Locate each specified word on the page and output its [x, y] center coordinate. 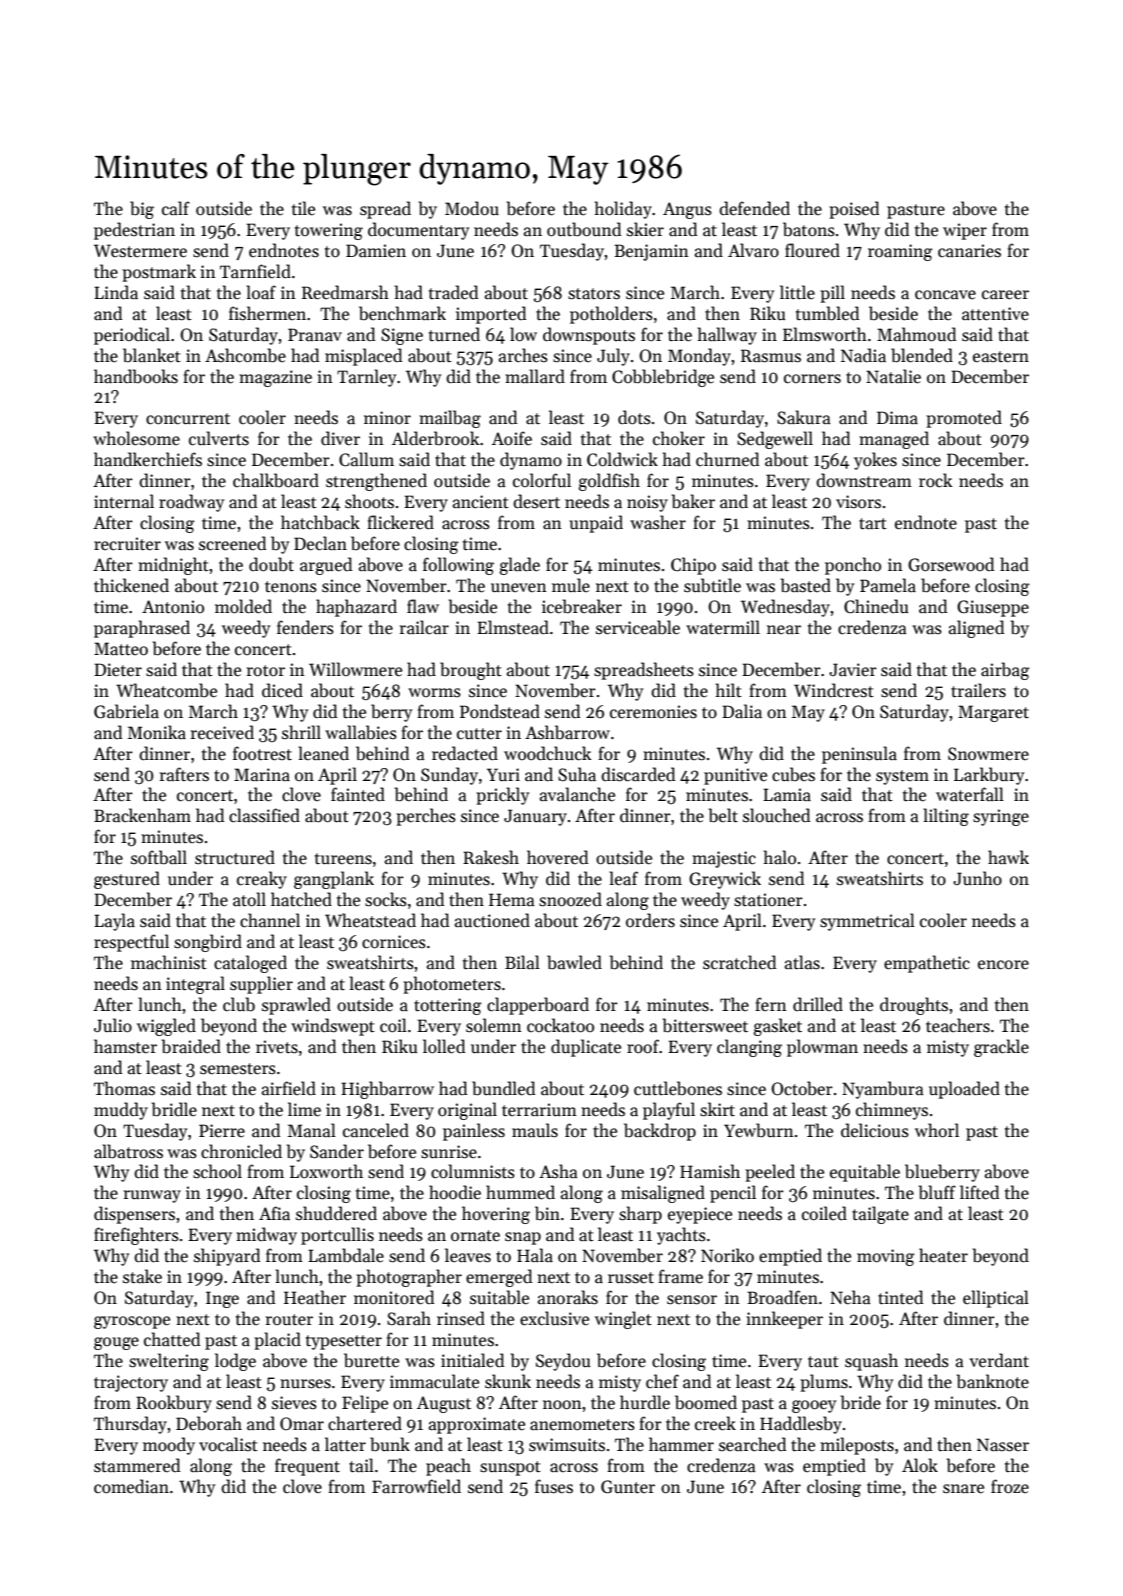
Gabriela [126, 711]
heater [943, 1255]
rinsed [461, 1318]
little [797, 292]
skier [645, 229]
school [217, 1171]
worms [434, 693]
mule [571, 585]
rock [935, 480]
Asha [558, 1171]
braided [191, 1046]
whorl [937, 1130]
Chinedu [876, 606]
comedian [131, 1486]
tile [303, 208]
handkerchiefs [148, 459]
